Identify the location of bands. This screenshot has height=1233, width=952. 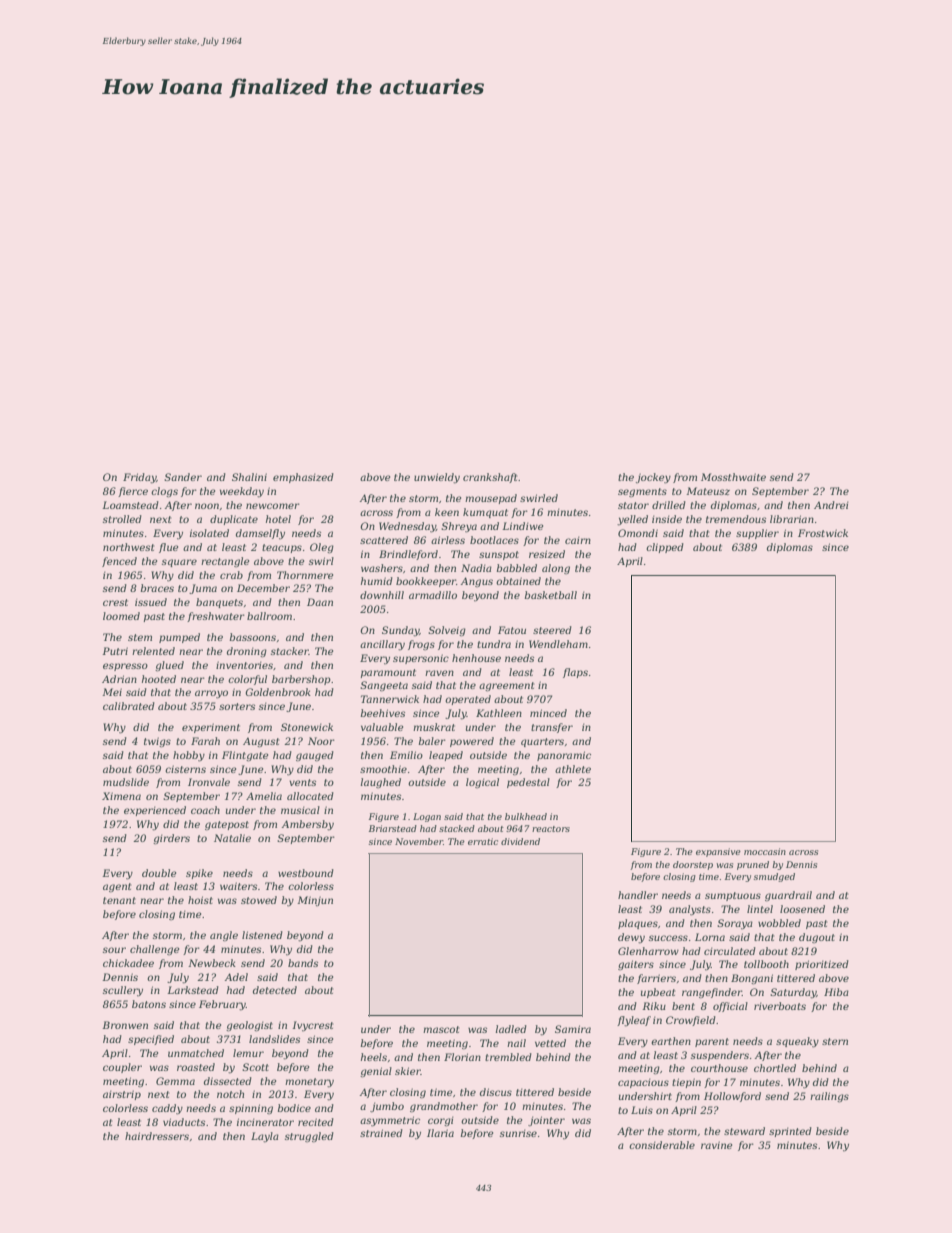
(303, 963).
